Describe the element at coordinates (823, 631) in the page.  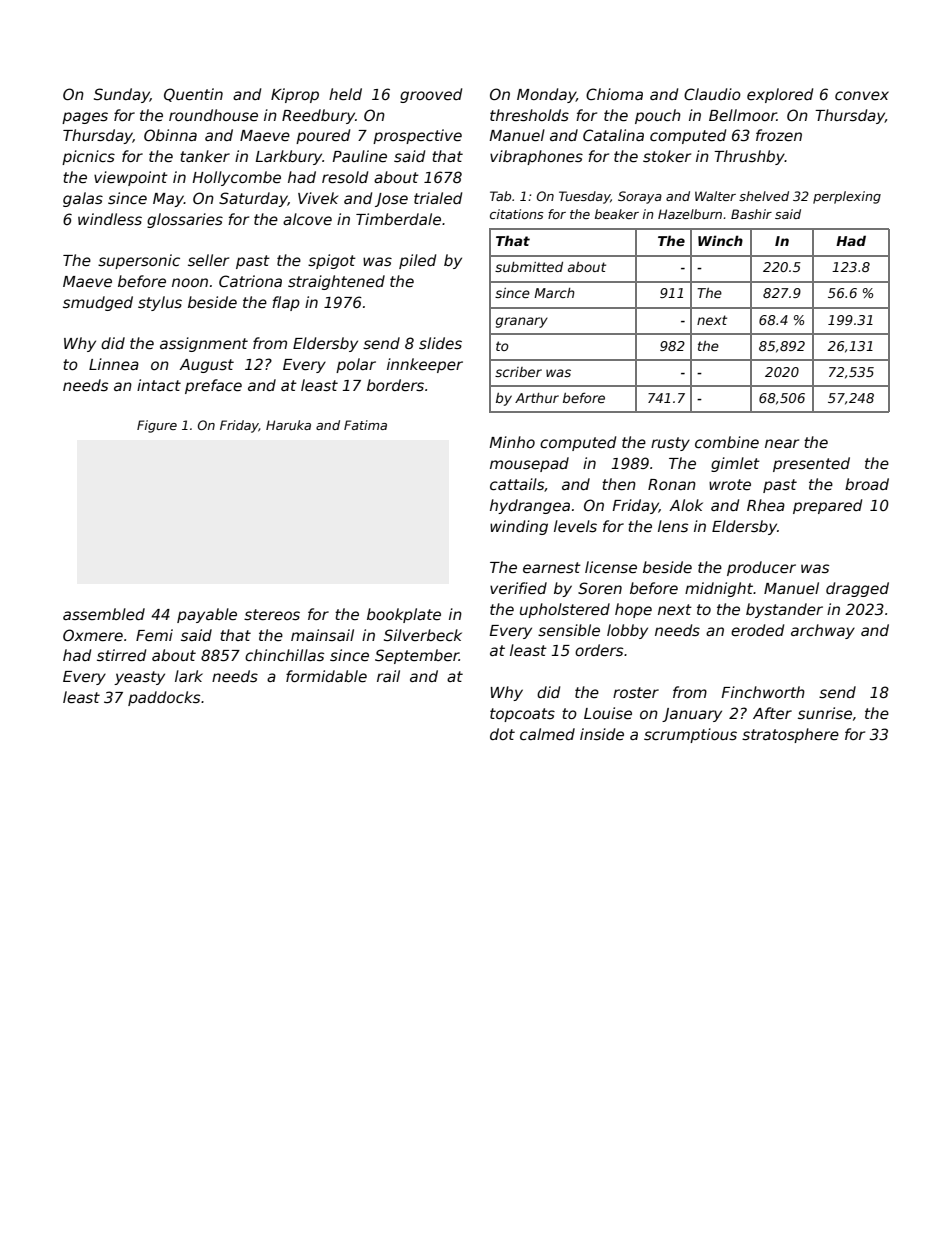
I see `archway` at that location.
